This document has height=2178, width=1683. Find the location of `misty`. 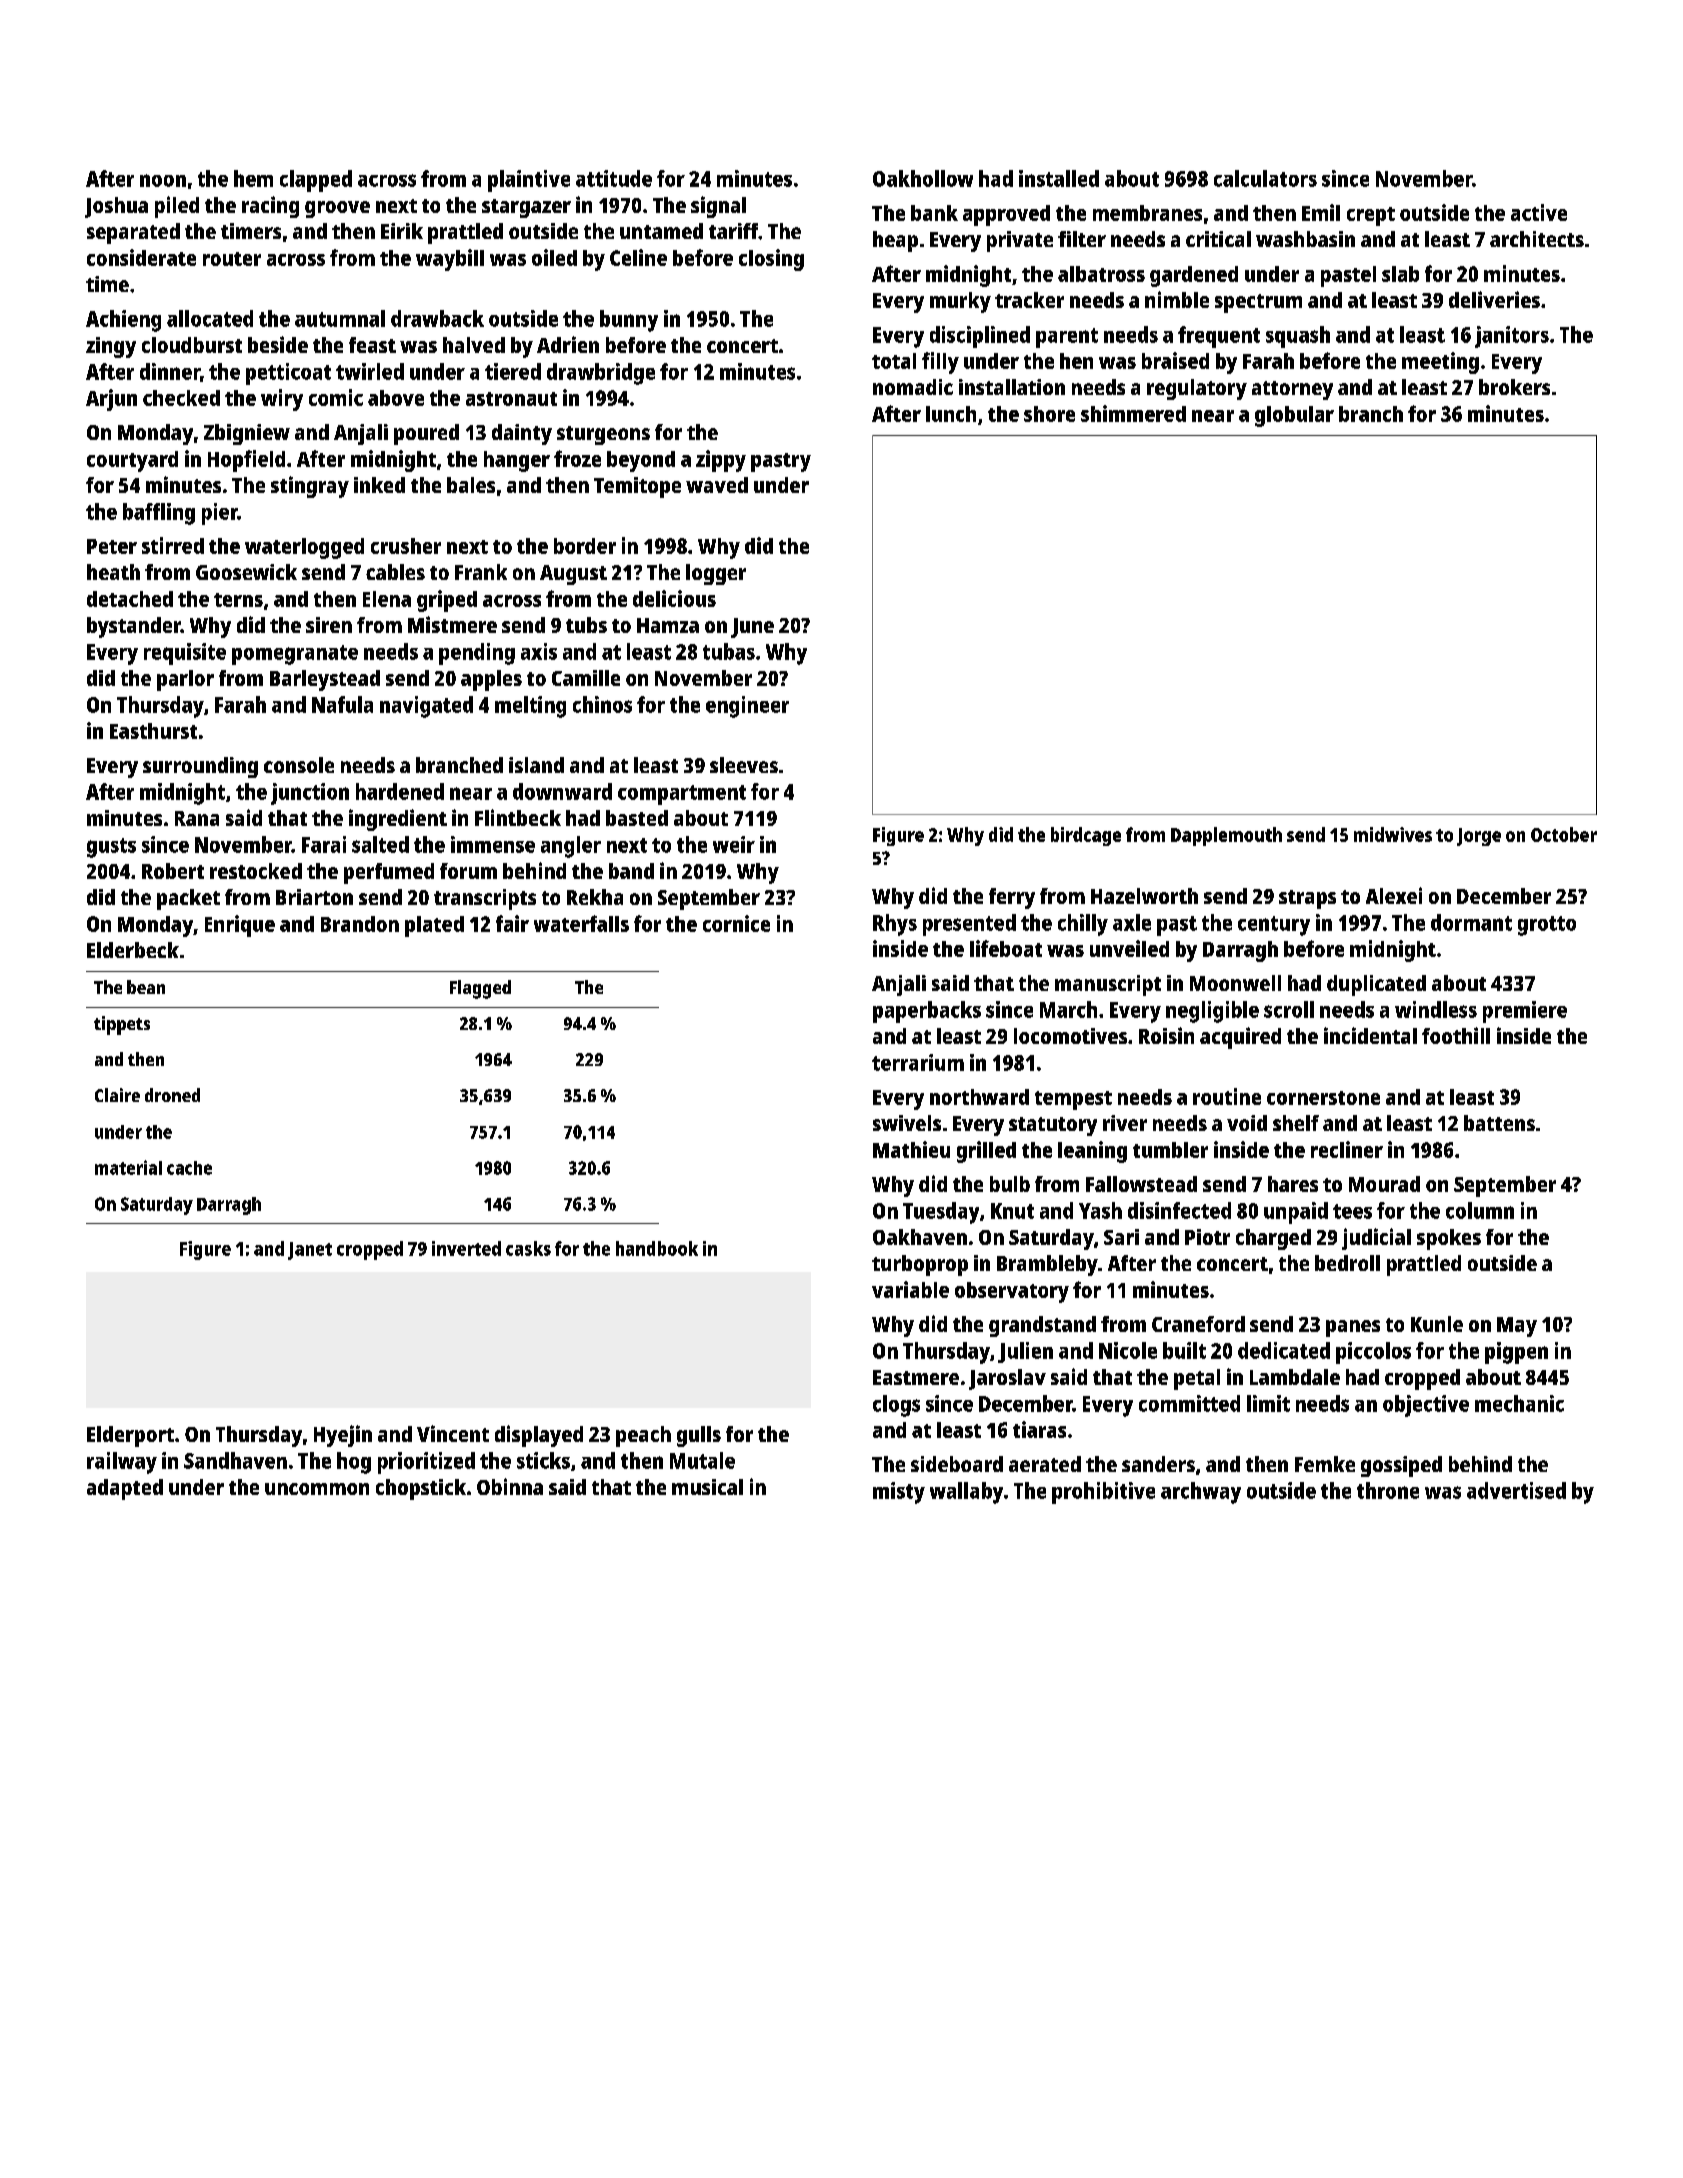

misty is located at coordinates (899, 1493).
